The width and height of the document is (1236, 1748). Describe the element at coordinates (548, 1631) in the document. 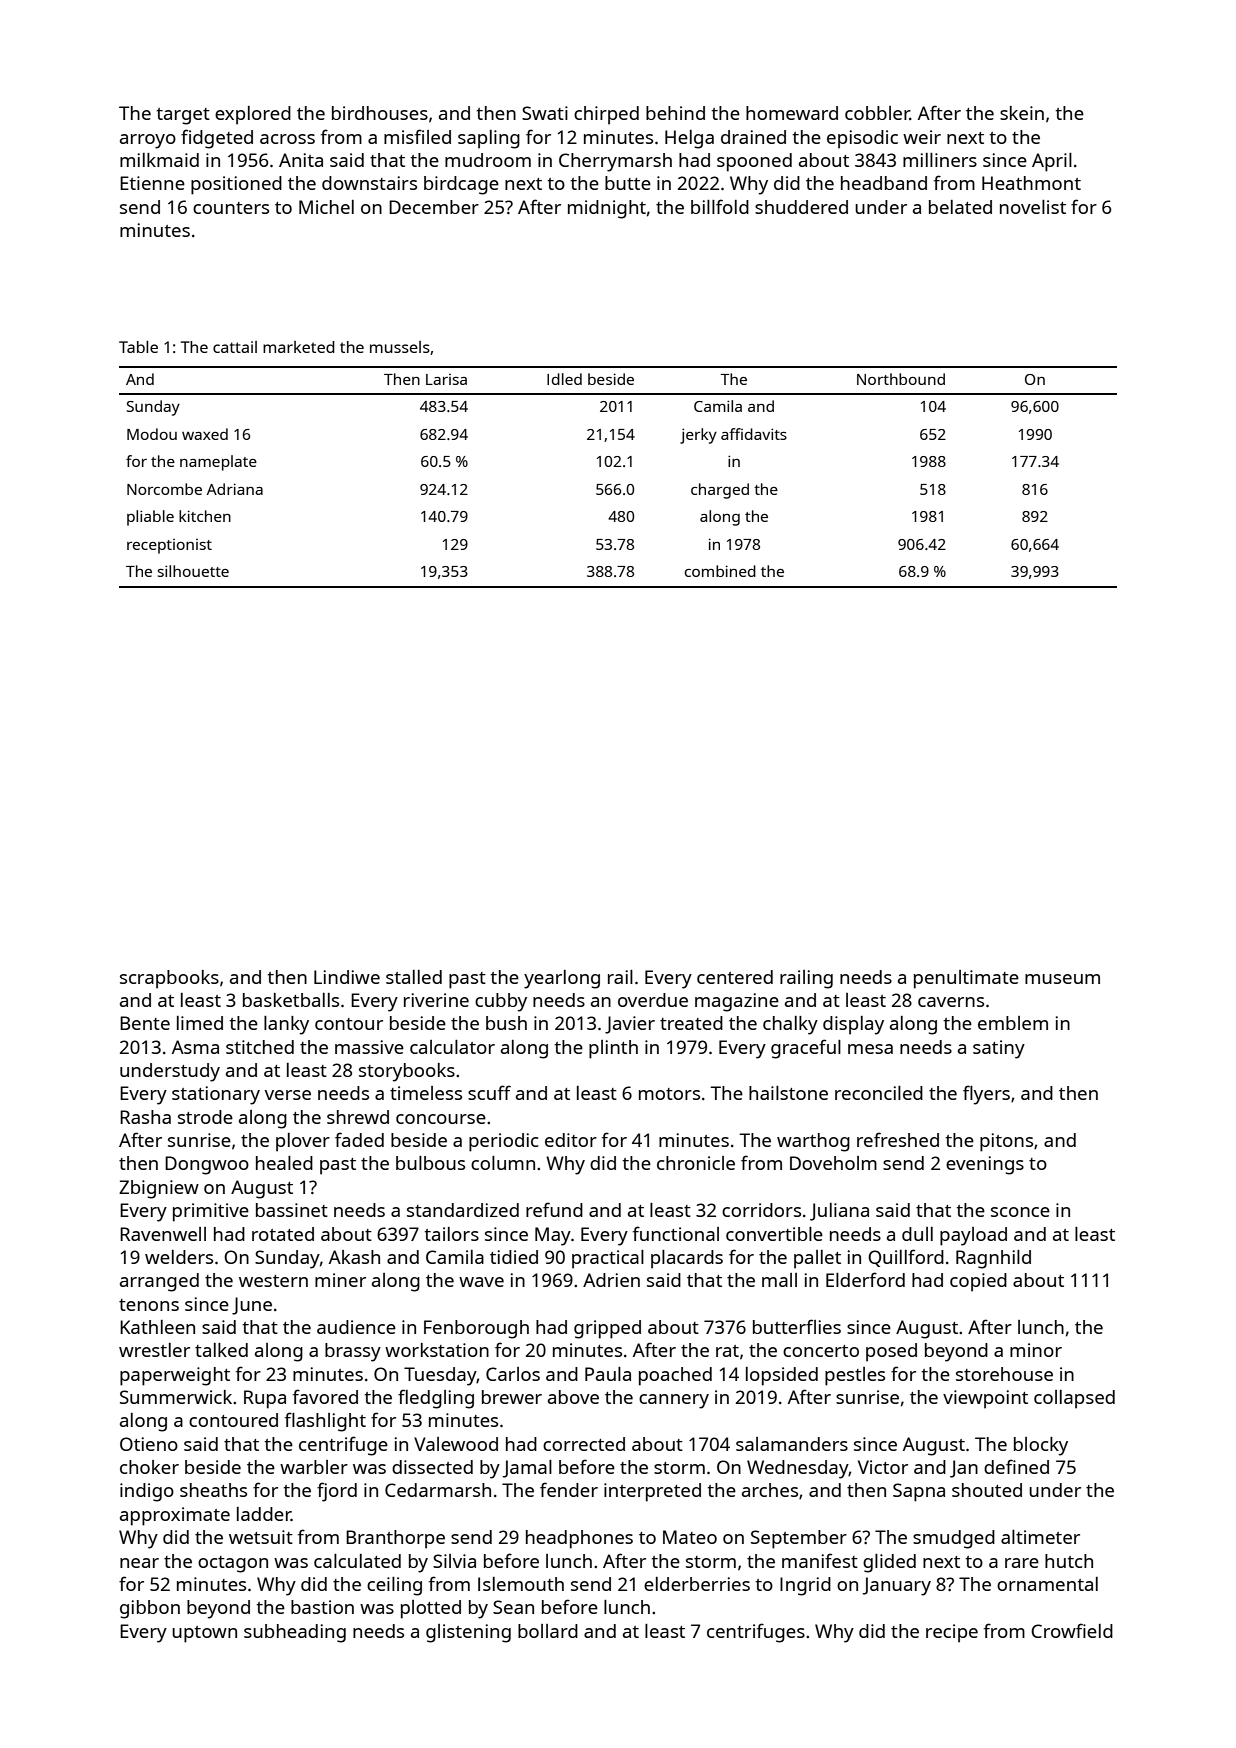

I see `bollard` at that location.
